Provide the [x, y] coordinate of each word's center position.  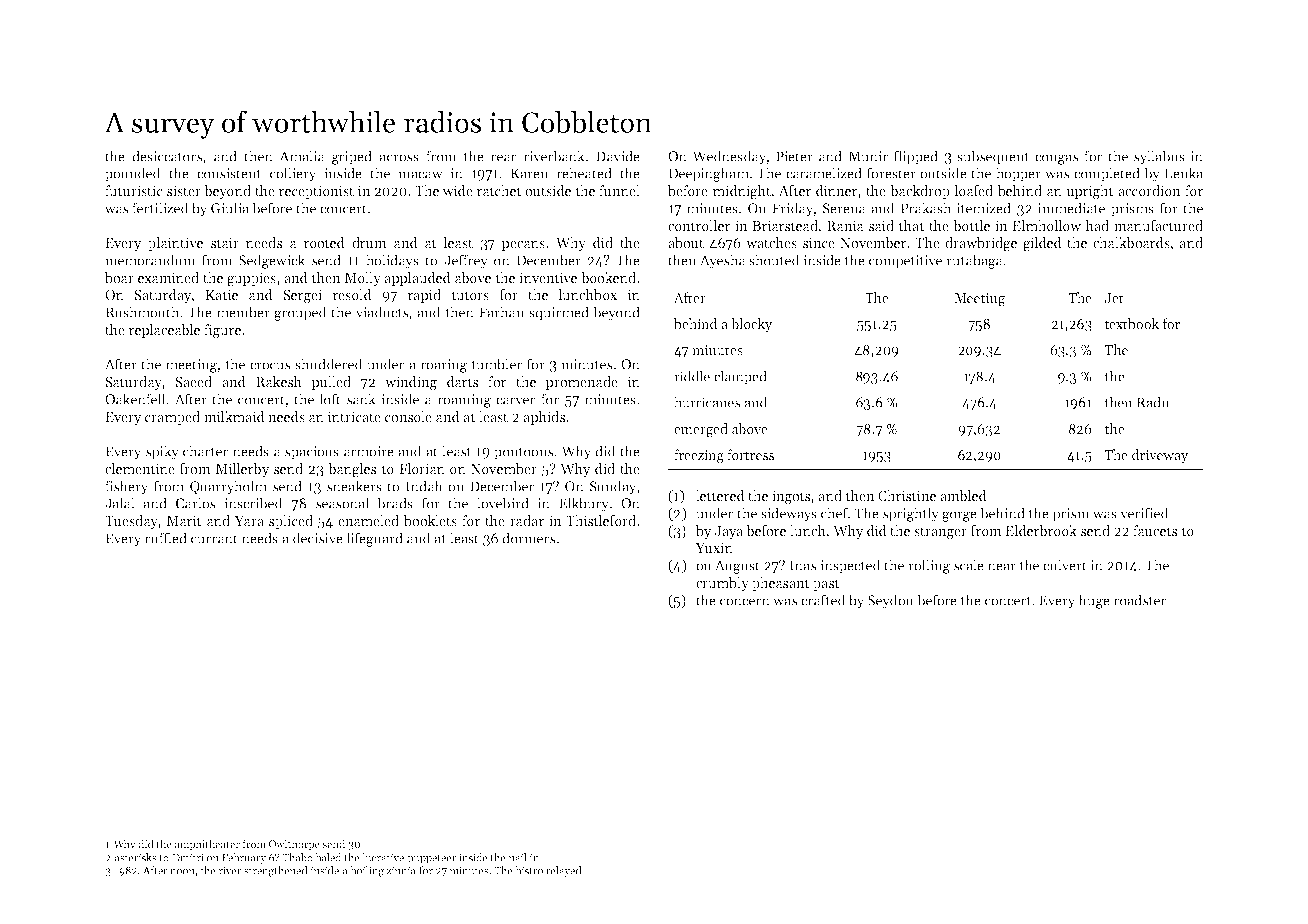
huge [1094, 601]
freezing [699, 456]
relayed [564, 871]
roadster [1140, 600]
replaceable [164, 331]
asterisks [136, 857]
